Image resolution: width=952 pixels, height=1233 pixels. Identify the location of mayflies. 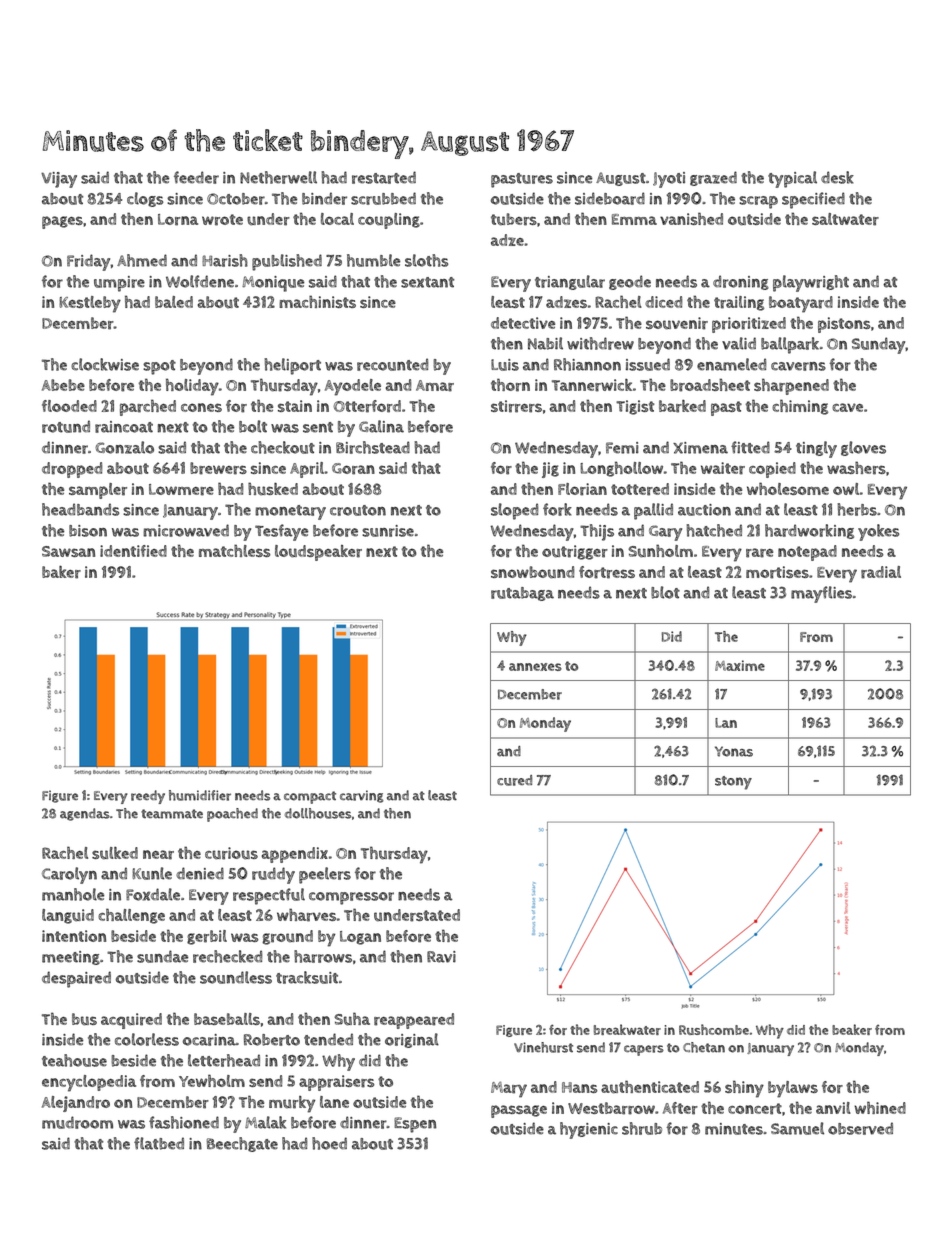
(821, 594).
